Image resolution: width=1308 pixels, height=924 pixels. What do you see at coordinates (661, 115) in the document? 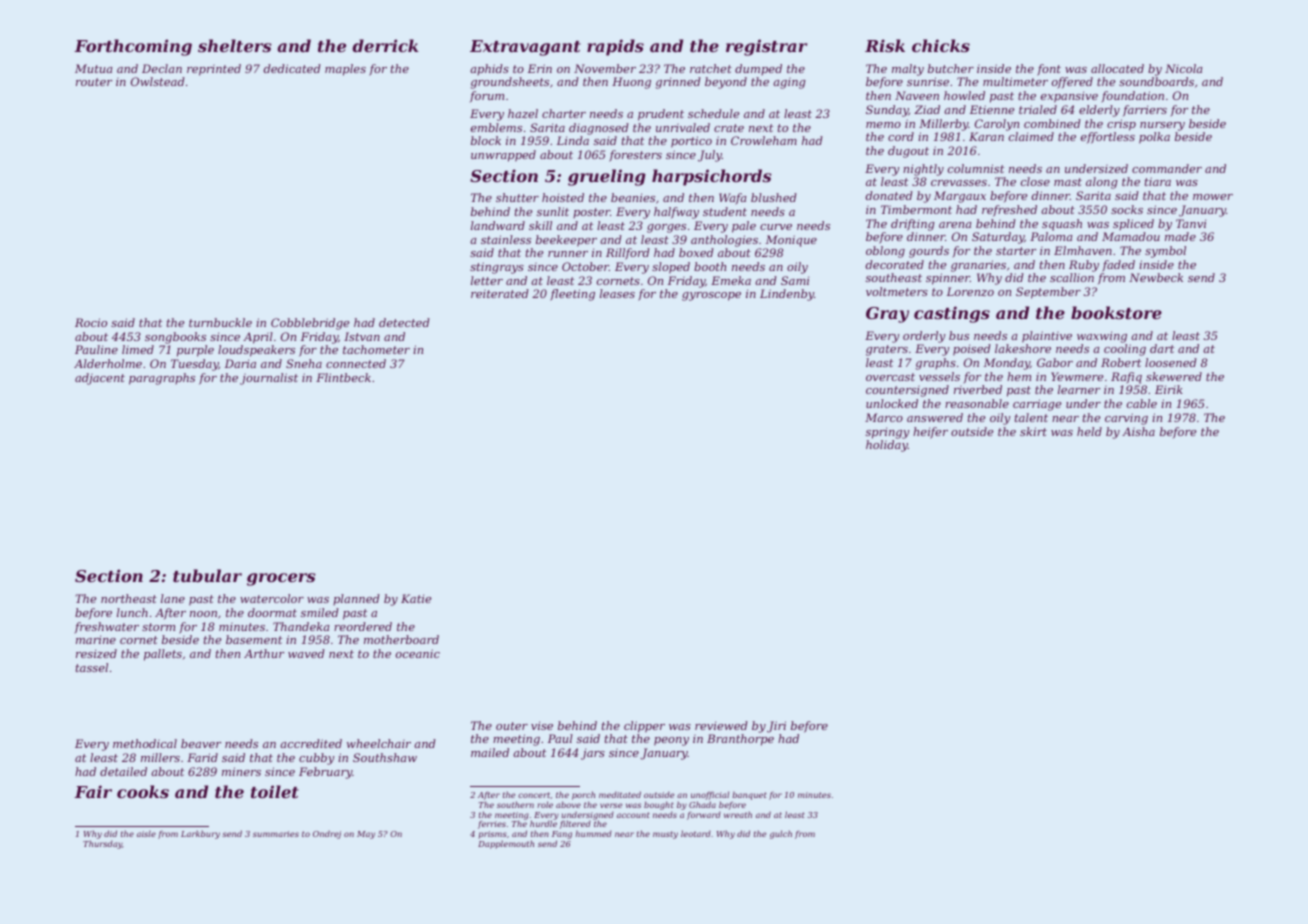
I see `prudent` at bounding box center [661, 115].
